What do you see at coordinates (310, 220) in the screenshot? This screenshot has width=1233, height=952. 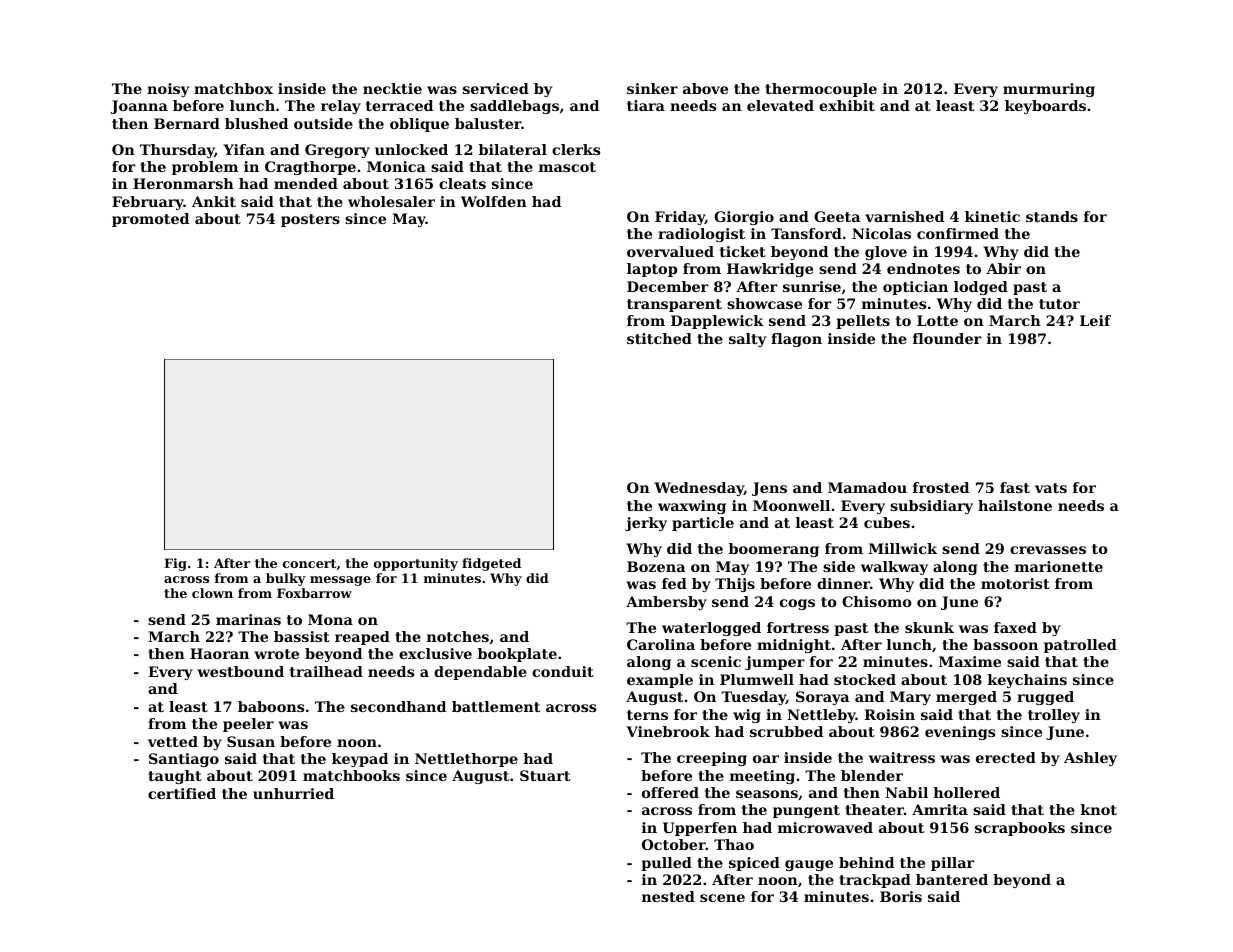 I see `posters` at bounding box center [310, 220].
